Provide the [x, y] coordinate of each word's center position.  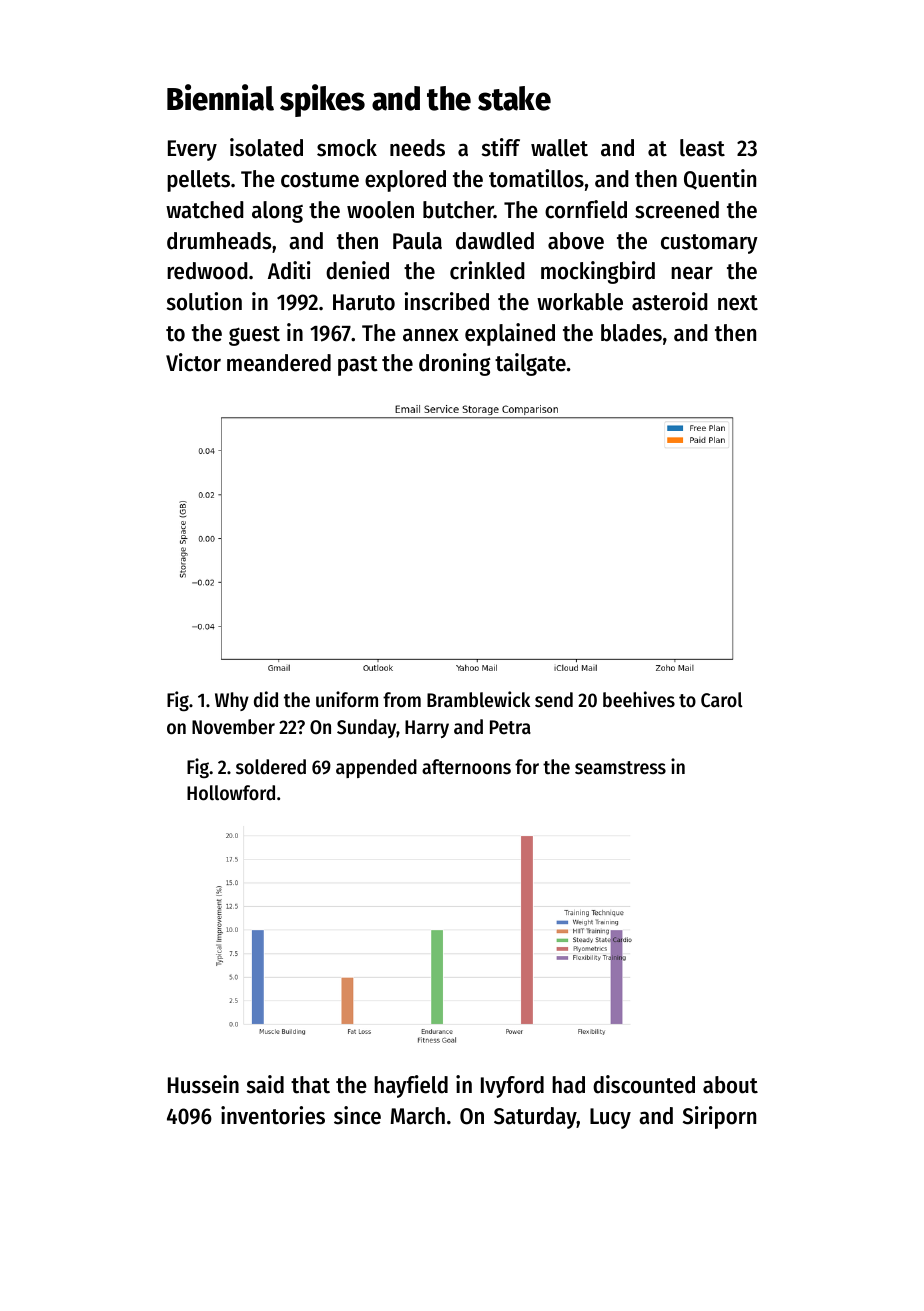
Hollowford [231, 793]
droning [455, 364]
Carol [722, 700]
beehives [639, 699]
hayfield [411, 1086]
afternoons [466, 767]
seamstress [620, 768]
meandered [279, 363]
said [265, 1084]
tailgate [530, 364]
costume [320, 180]
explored [405, 181]
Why [232, 701]
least [702, 148]
